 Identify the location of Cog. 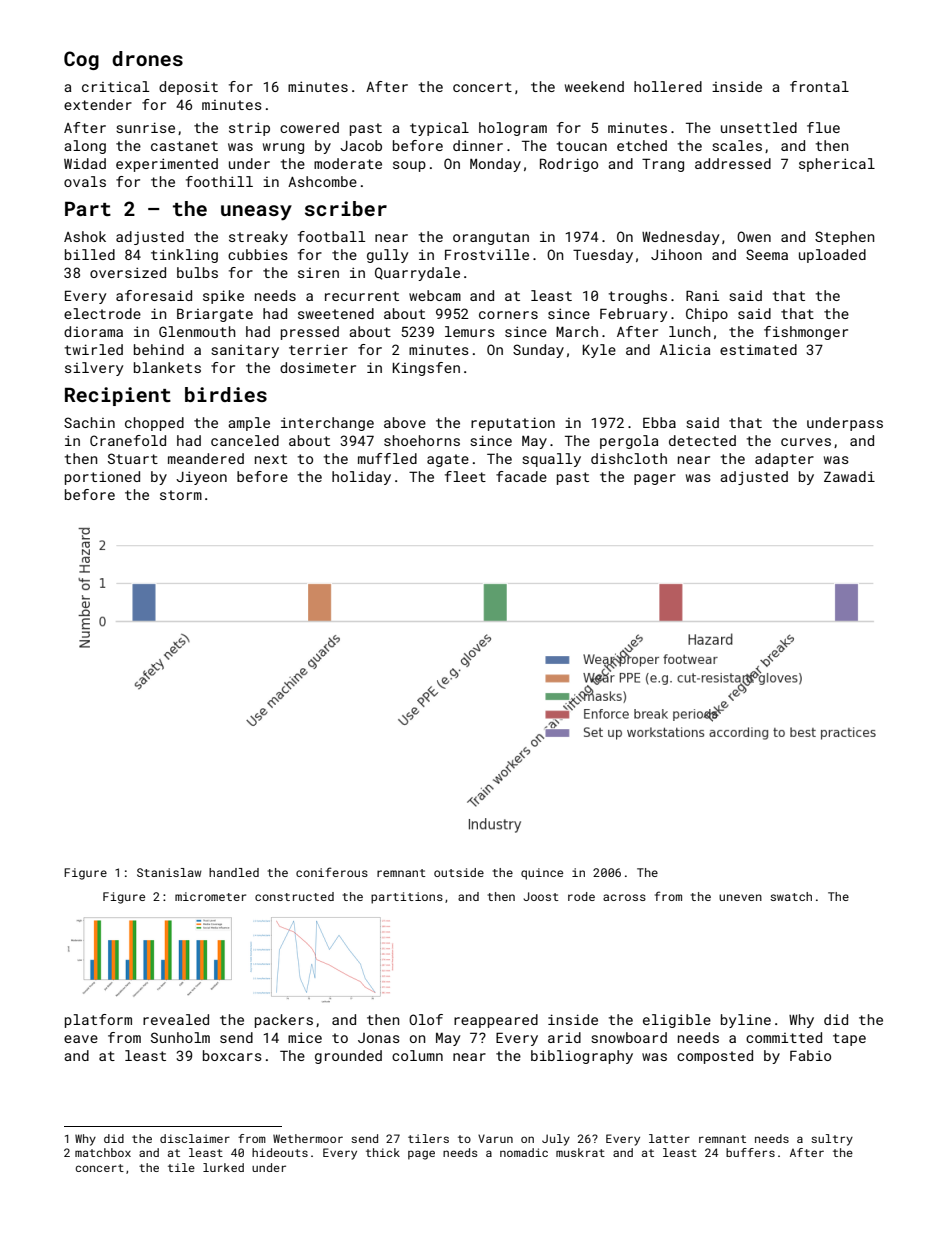
(81, 60).
